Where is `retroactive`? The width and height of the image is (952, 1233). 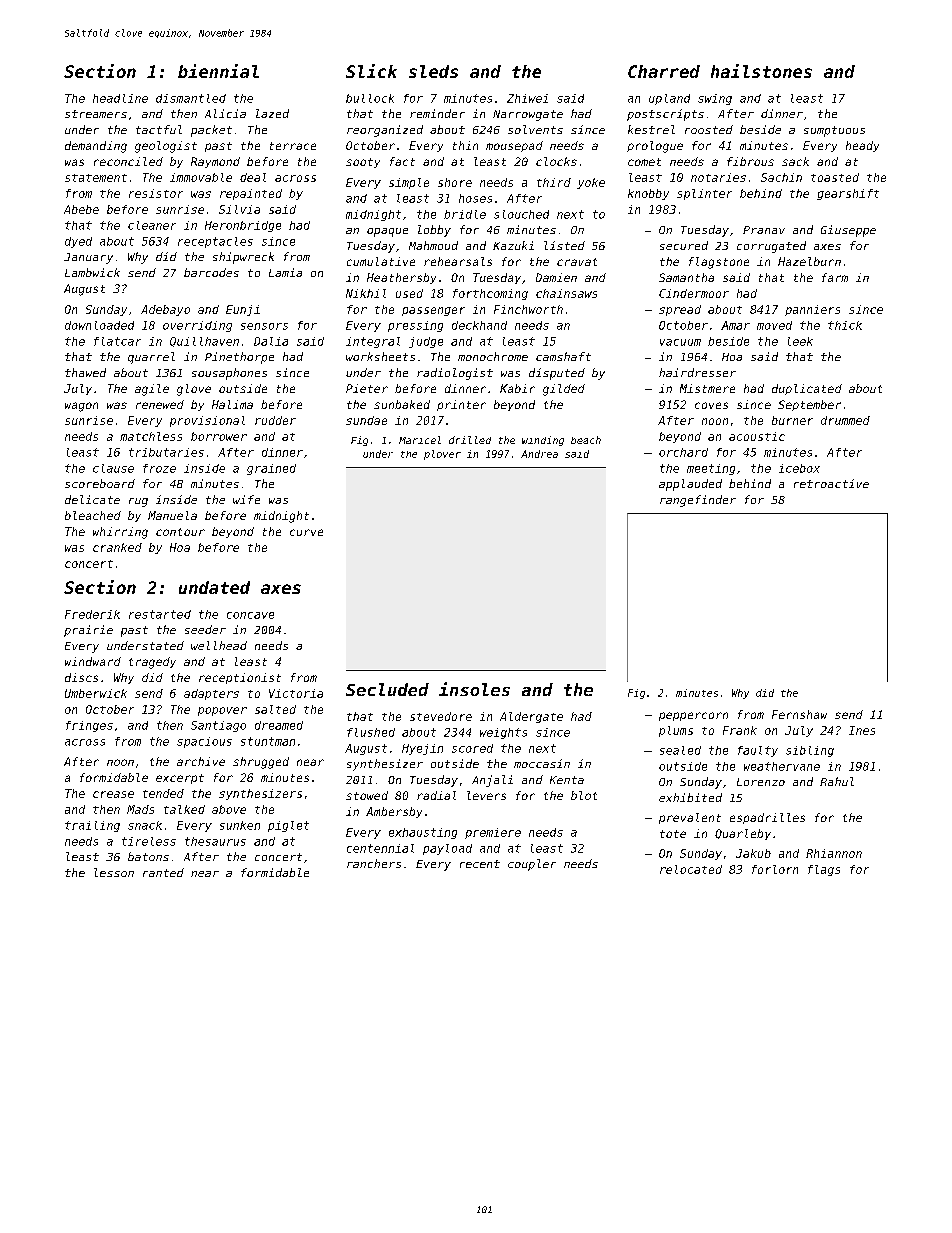
retroactive is located at coordinates (831, 483).
